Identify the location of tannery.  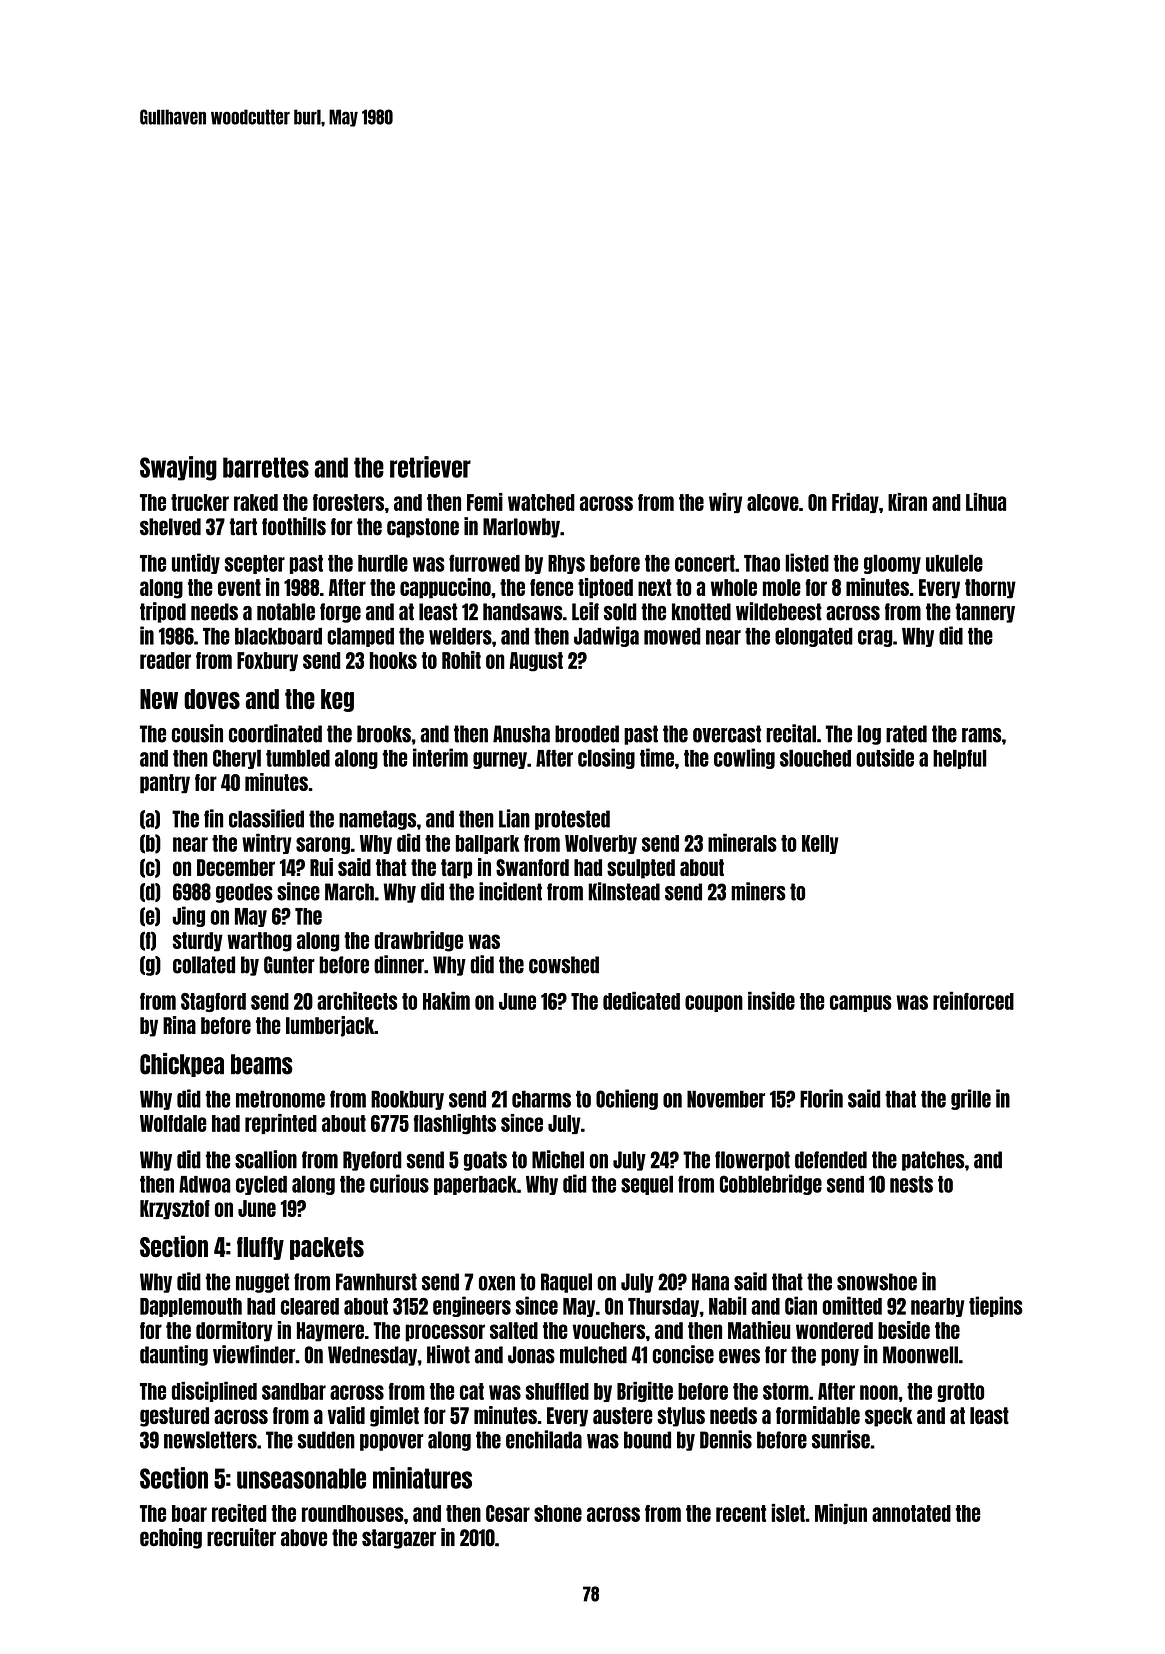
(985, 613).
